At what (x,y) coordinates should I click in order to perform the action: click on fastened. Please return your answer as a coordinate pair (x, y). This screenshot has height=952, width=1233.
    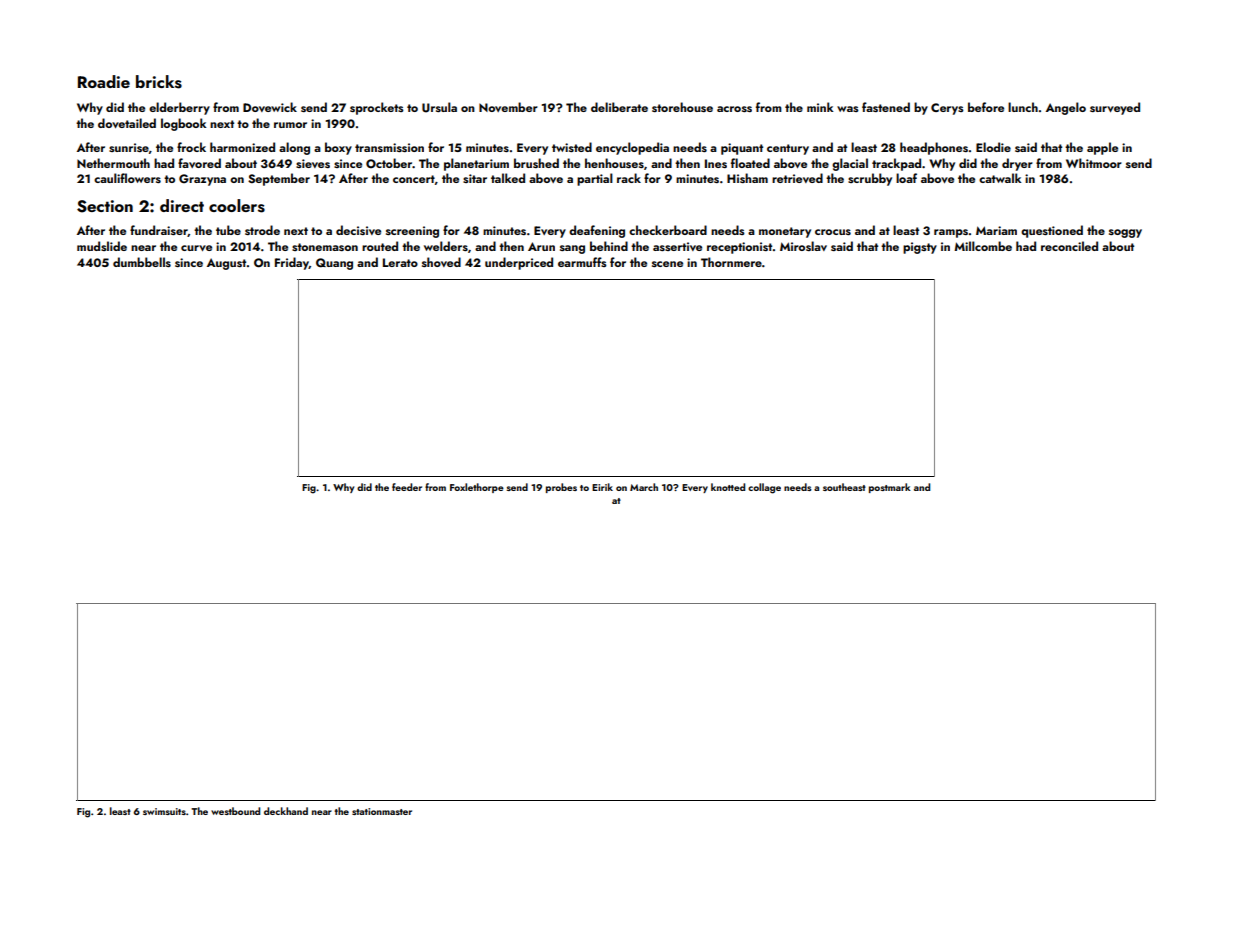
    Looking at the image, I should click on (886, 107).
